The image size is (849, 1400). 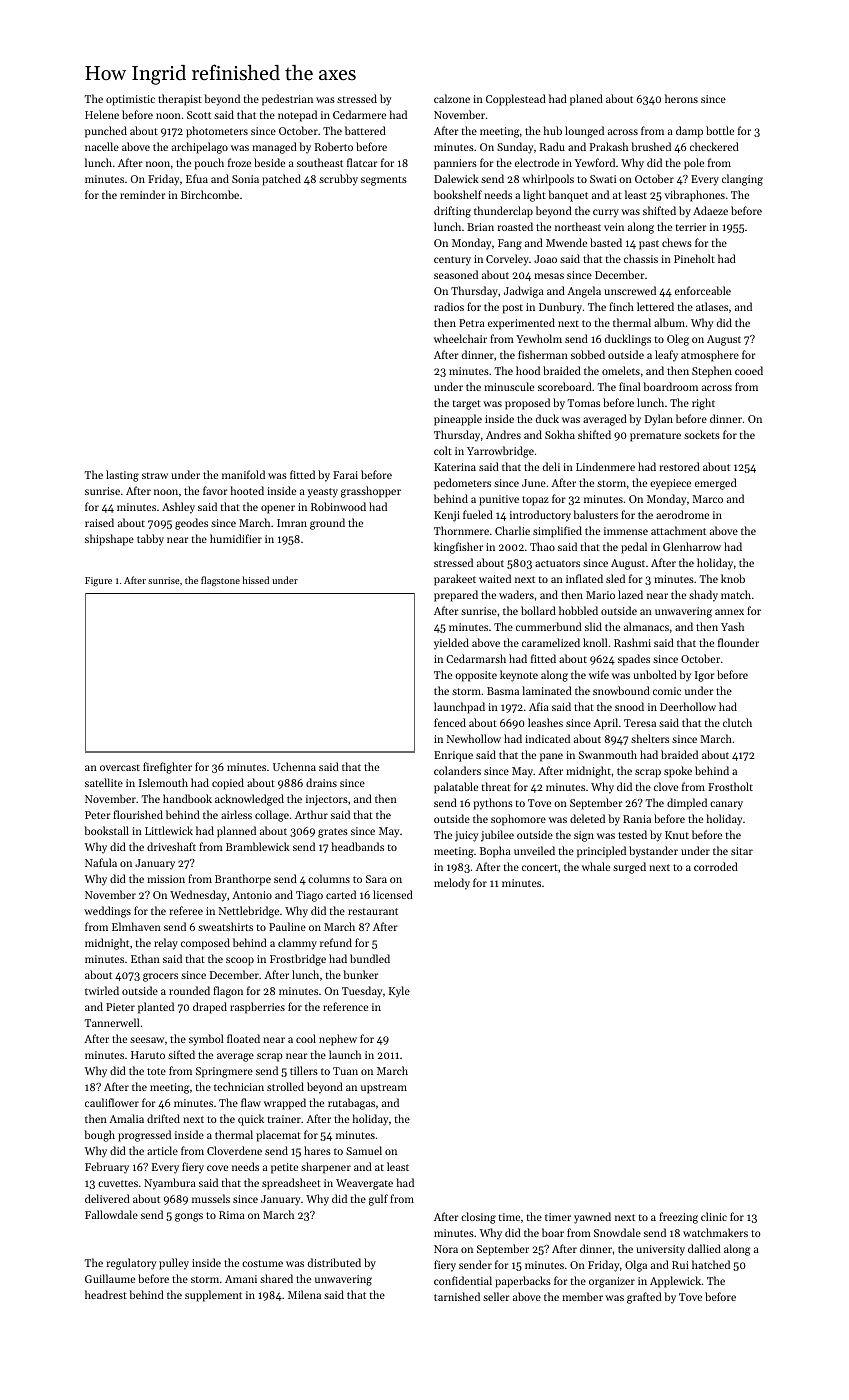 What do you see at coordinates (102, 146) in the page?
I see `nacelle` at bounding box center [102, 146].
